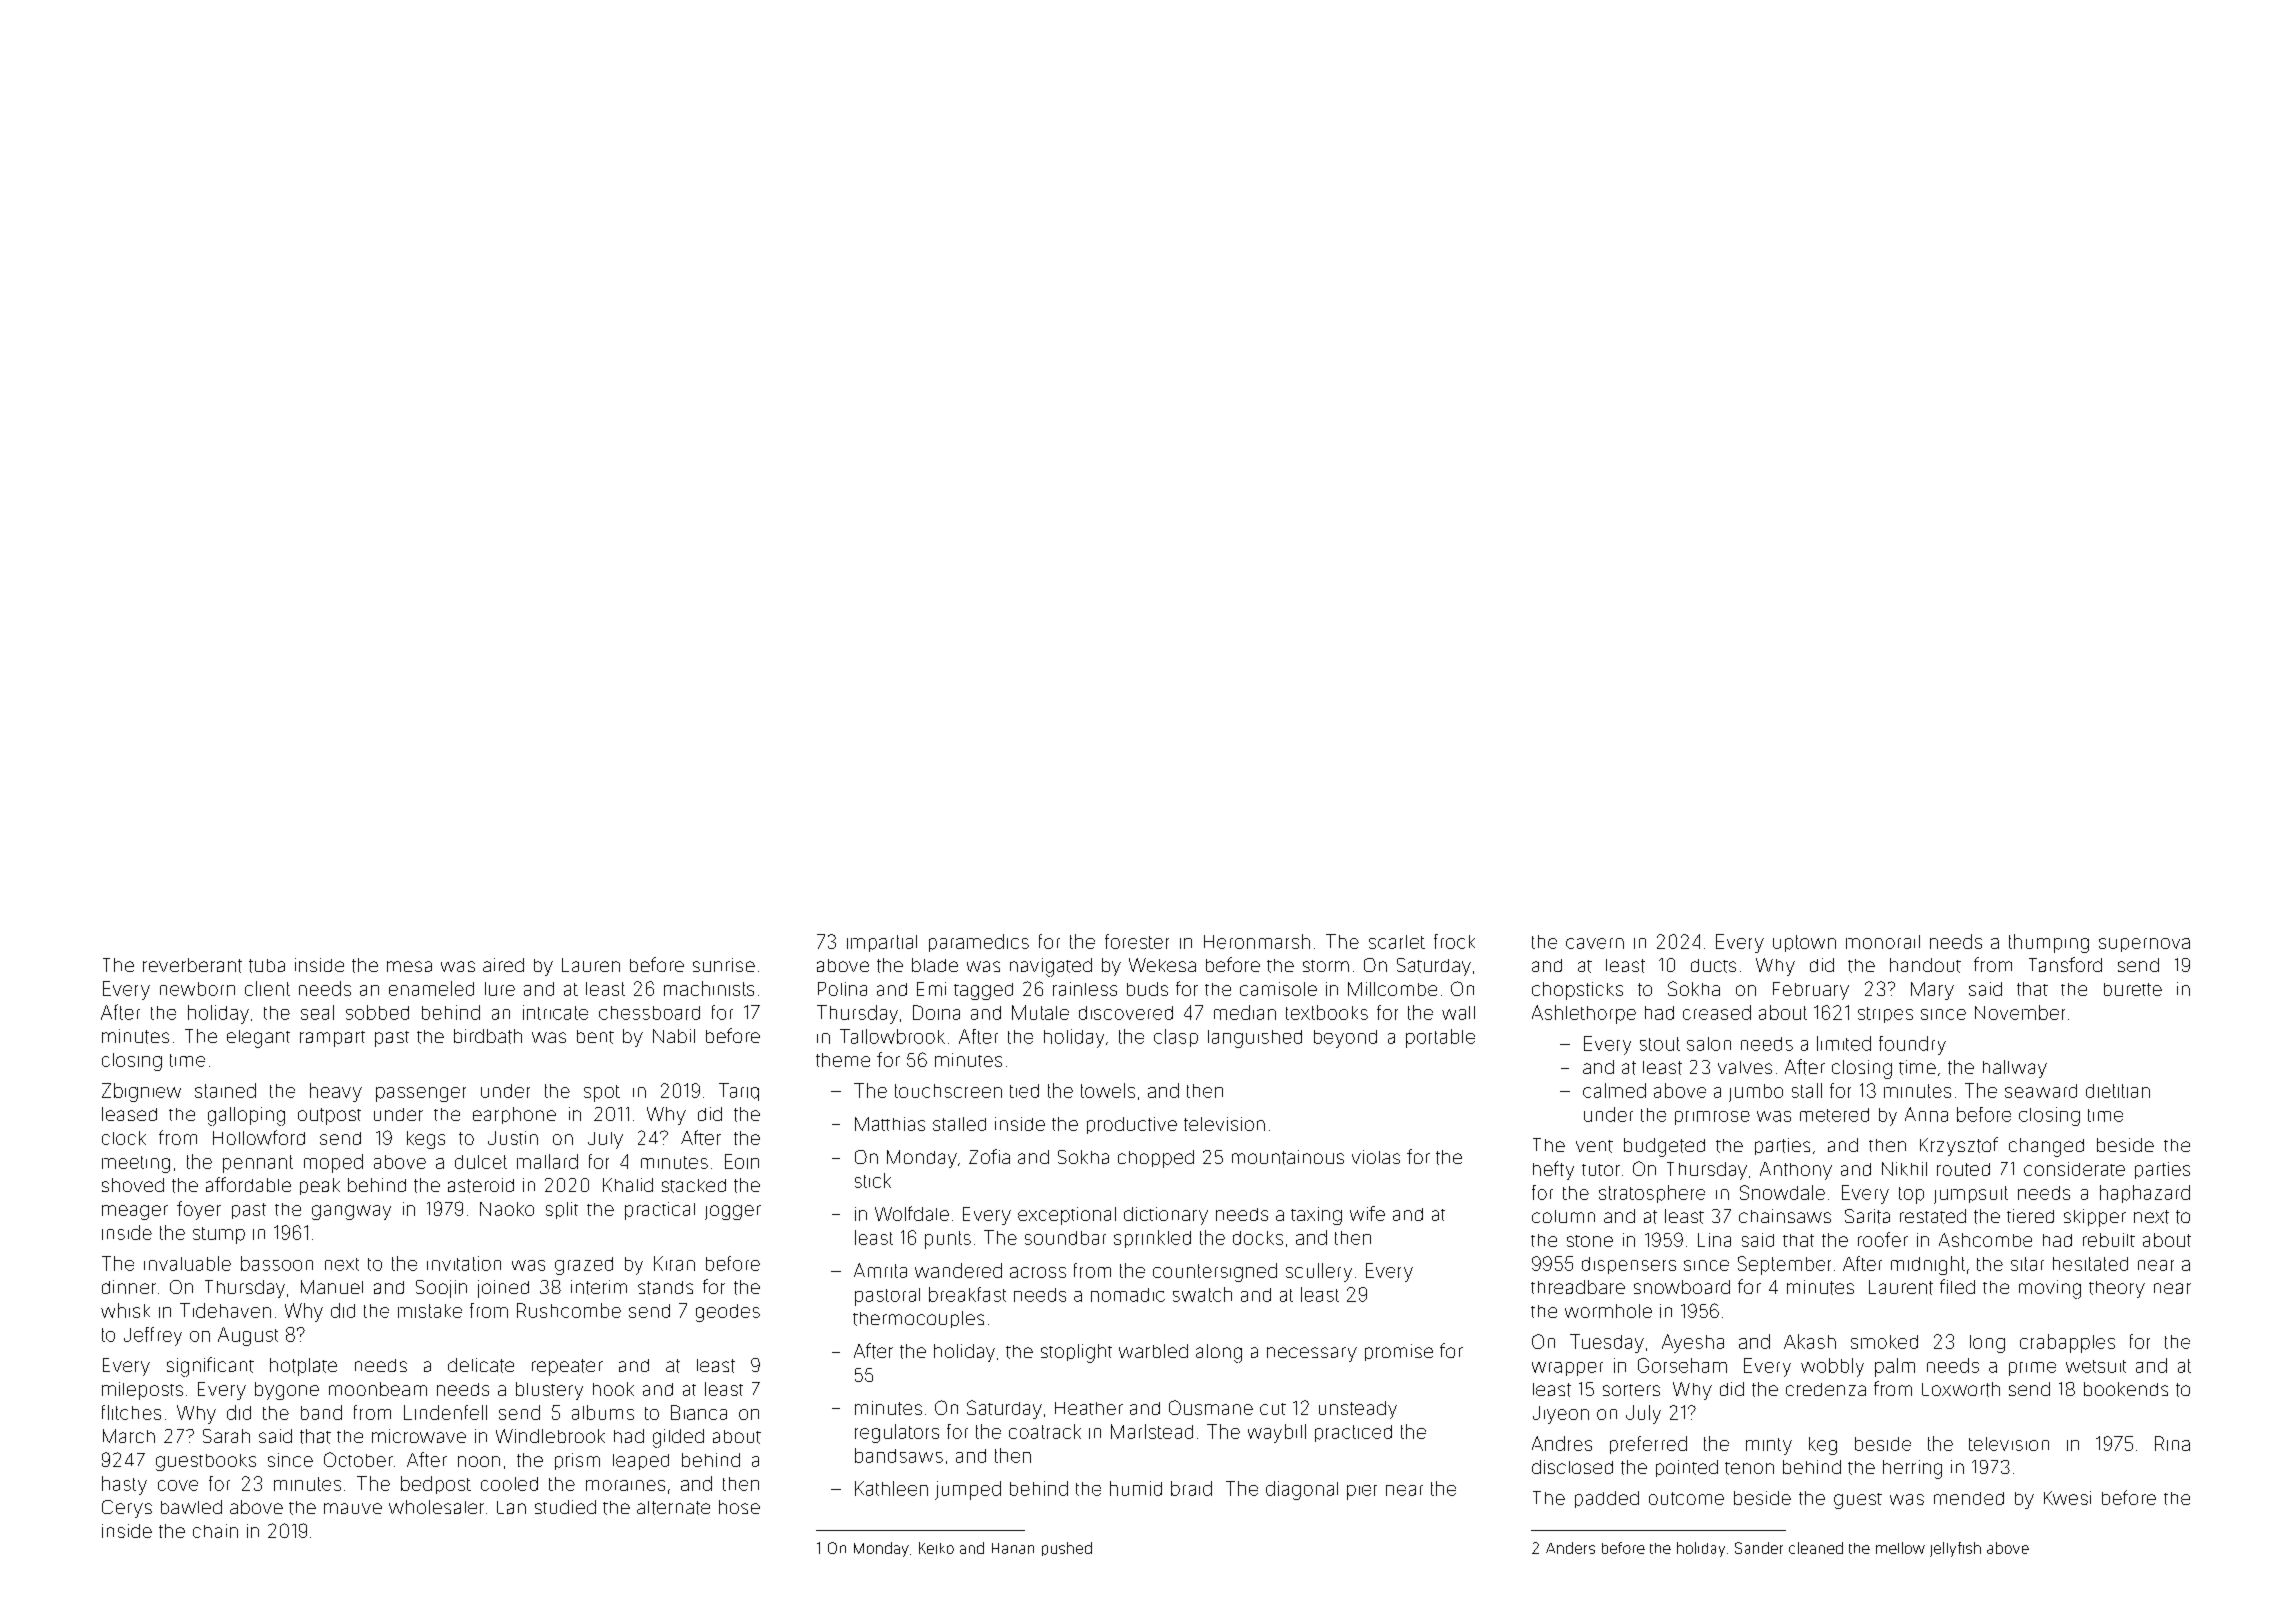  What do you see at coordinates (1257, 941) in the screenshot?
I see `Heronmarsh` at bounding box center [1257, 941].
